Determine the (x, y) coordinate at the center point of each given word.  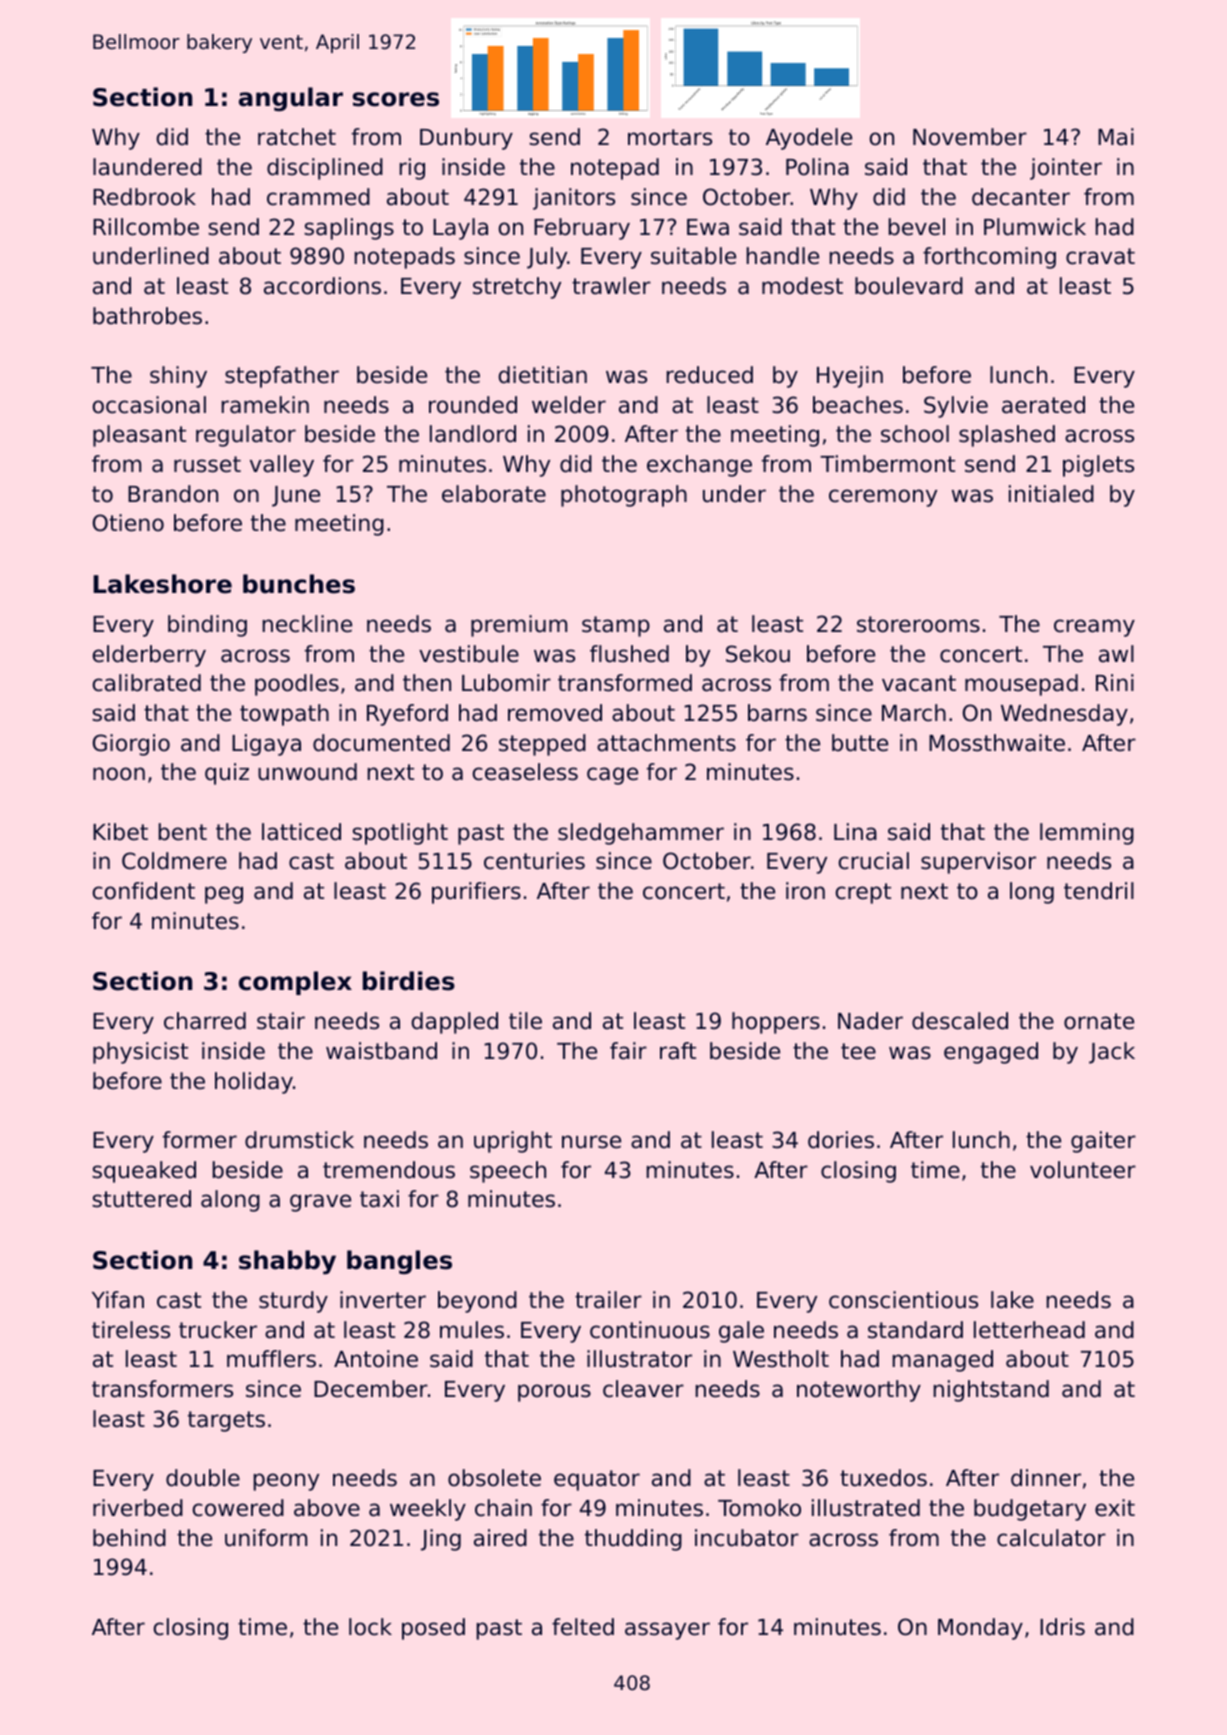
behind (129, 1538)
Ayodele (809, 139)
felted (583, 1627)
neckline (307, 624)
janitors (574, 199)
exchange (699, 466)
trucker (218, 1330)
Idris (1062, 1627)
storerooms (918, 624)
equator (597, 1480)
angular (291, 99)
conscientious (903, 1300)
